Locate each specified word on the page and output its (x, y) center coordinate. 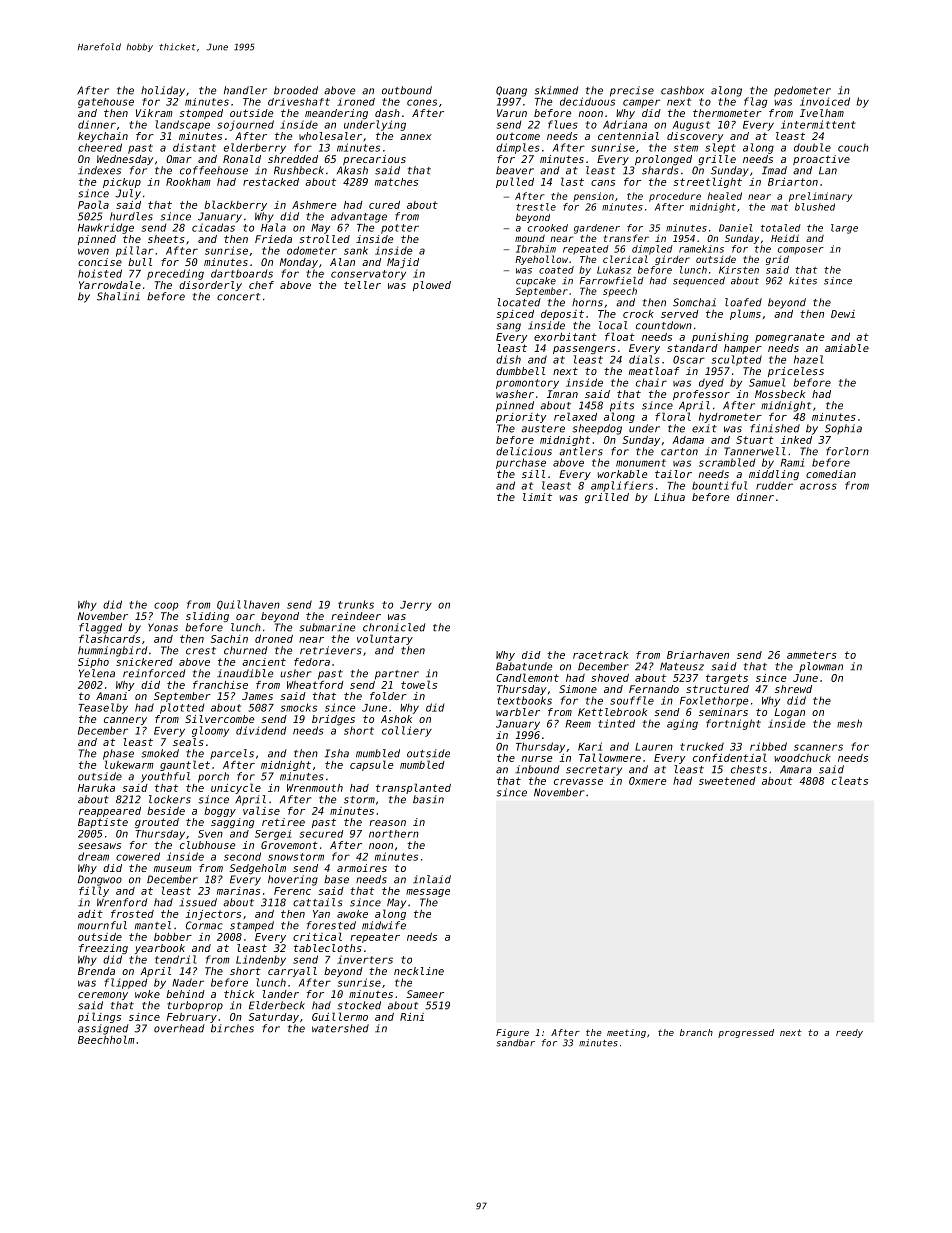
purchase (521, 463)
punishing (720, 338)
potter (400, 229)
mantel (153, 925)
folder (388, 696)
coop (166, 606)
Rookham (188, 182)
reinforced (154, 673)
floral (673, 416)
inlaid (432, 879)
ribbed (768, 746)
